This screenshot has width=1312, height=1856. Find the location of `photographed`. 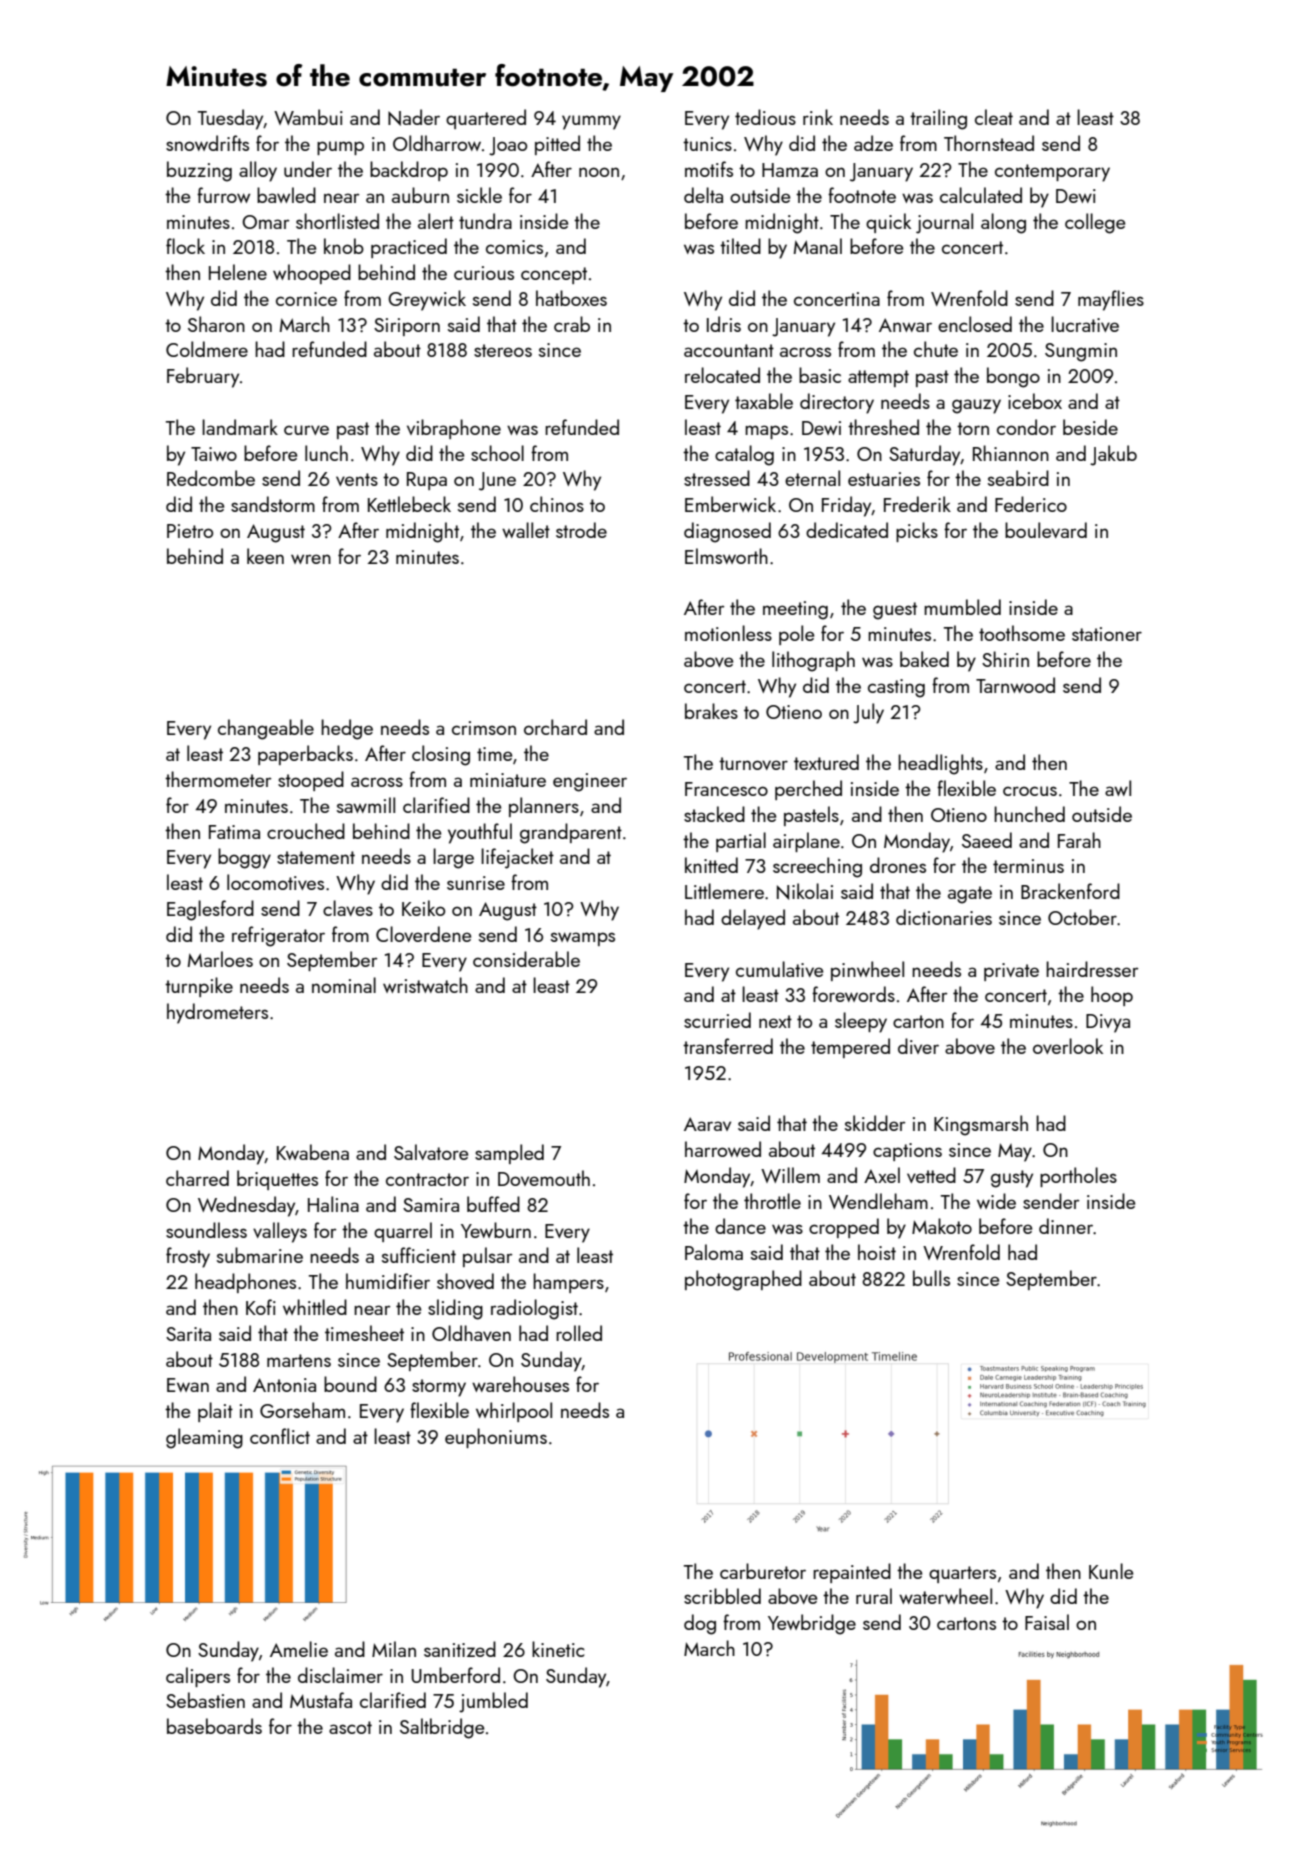

photographed is located at coordinates (743, 1280).
